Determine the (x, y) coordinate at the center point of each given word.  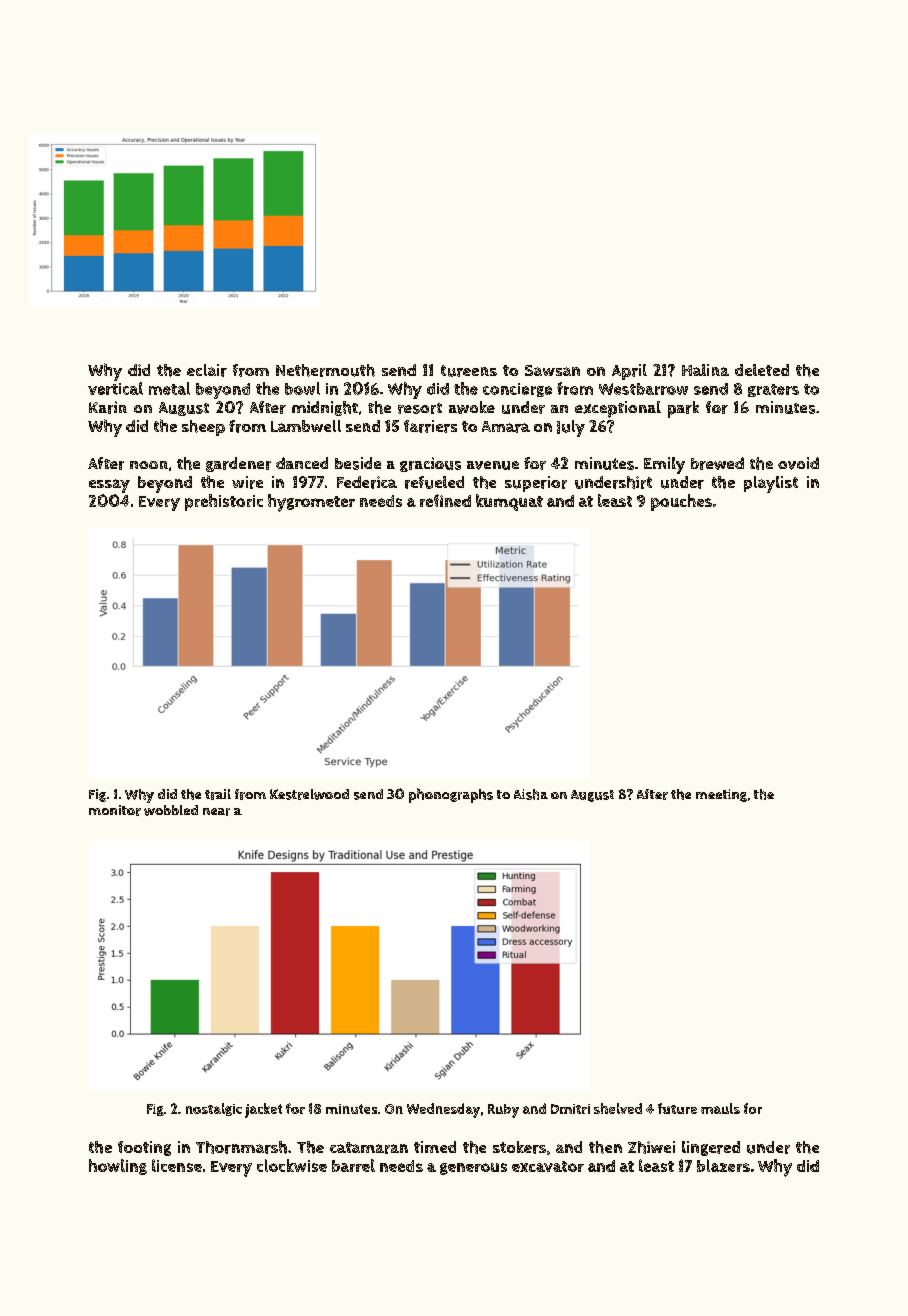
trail (218, 794)
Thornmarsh (241, 1147)
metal (169, 388)
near (216, 812)
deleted (762, 370)
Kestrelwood (309, 794)
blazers (723, 1165)
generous (473, 1169)
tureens (469, 371)
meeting (721, 795)
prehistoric (224, 502)
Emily (664, 465)
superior (536, 484)
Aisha (531, 794)
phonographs (451, 795)
